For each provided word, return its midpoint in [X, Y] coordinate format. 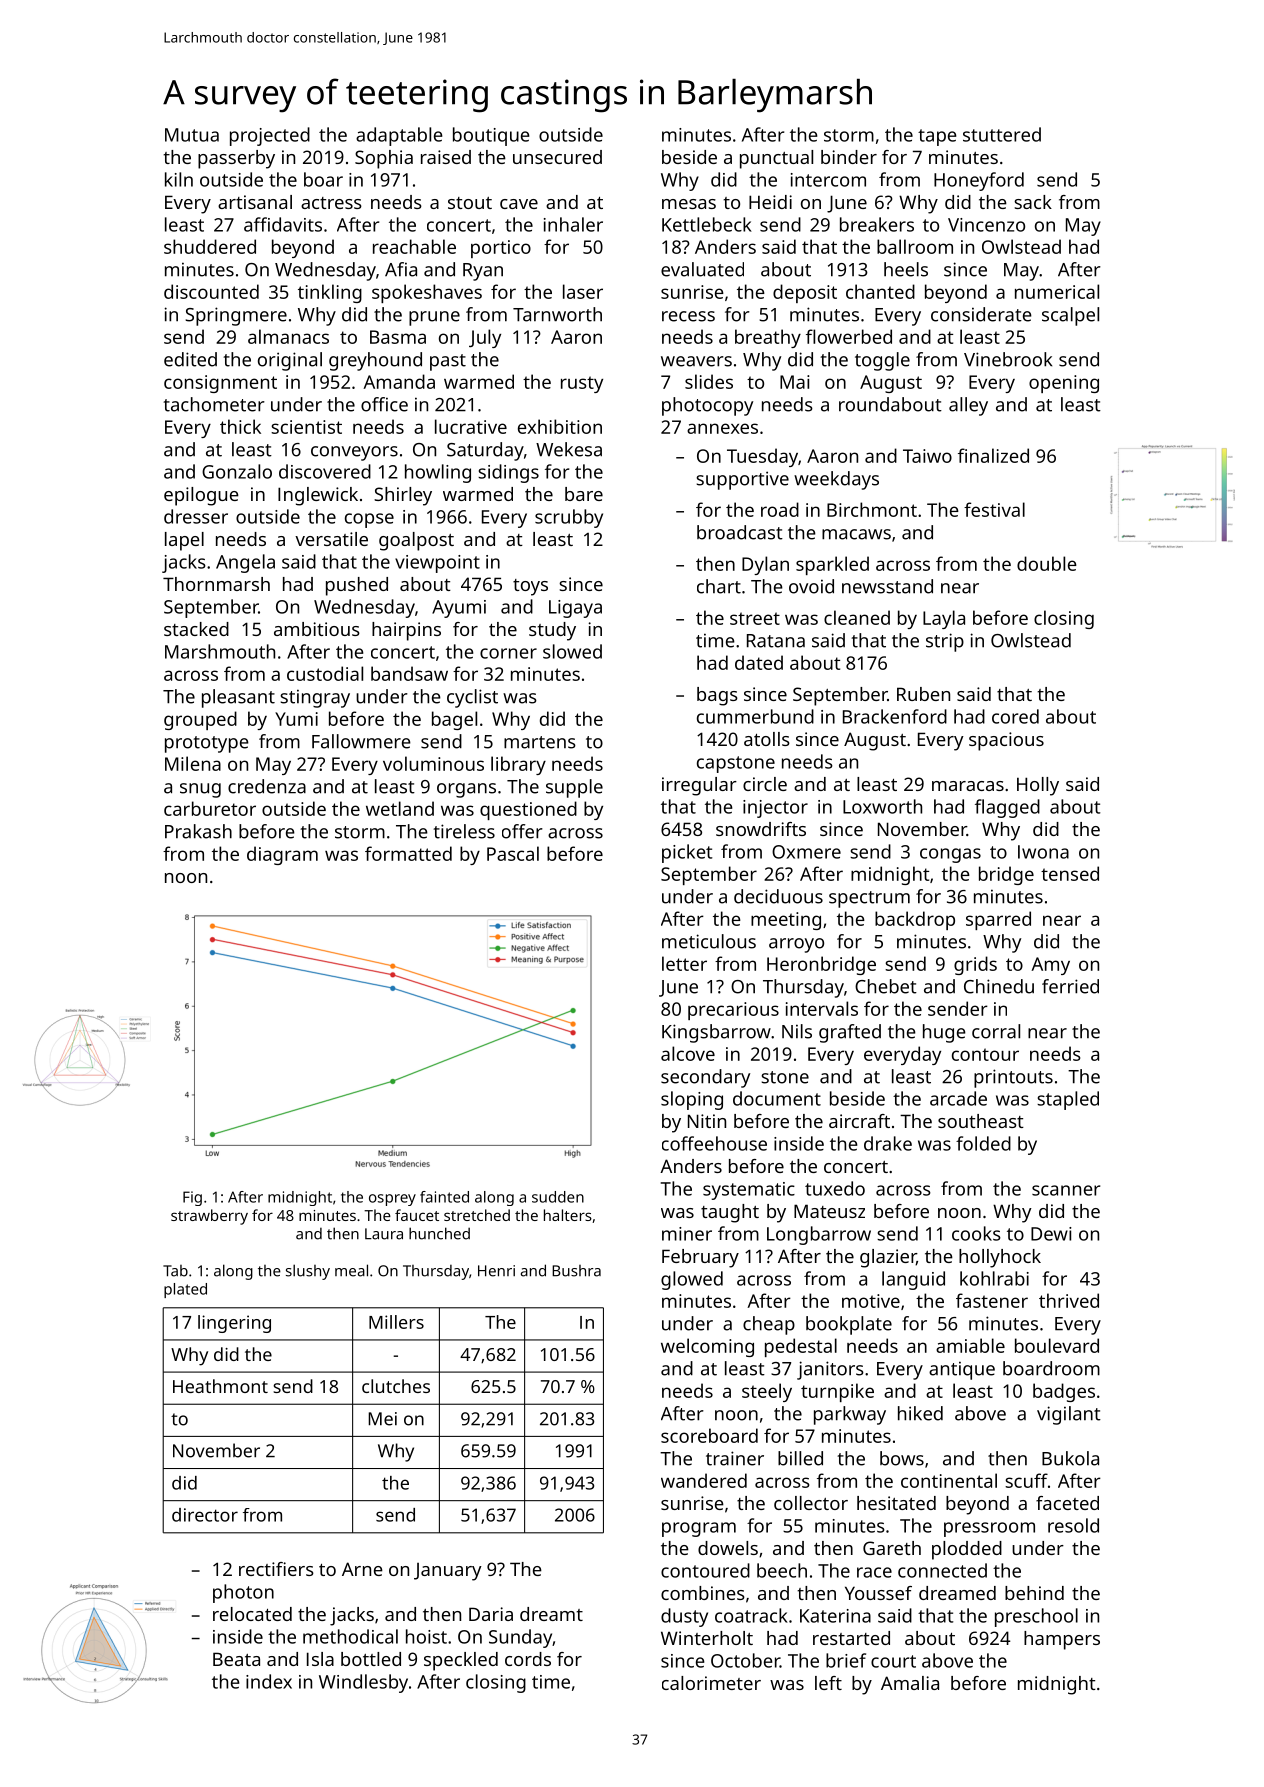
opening [1064, 384]
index [269, 1681]
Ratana [776, 641]
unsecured [557, 157]
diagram [282, 855]
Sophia [384, 159]
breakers [877, 224]
